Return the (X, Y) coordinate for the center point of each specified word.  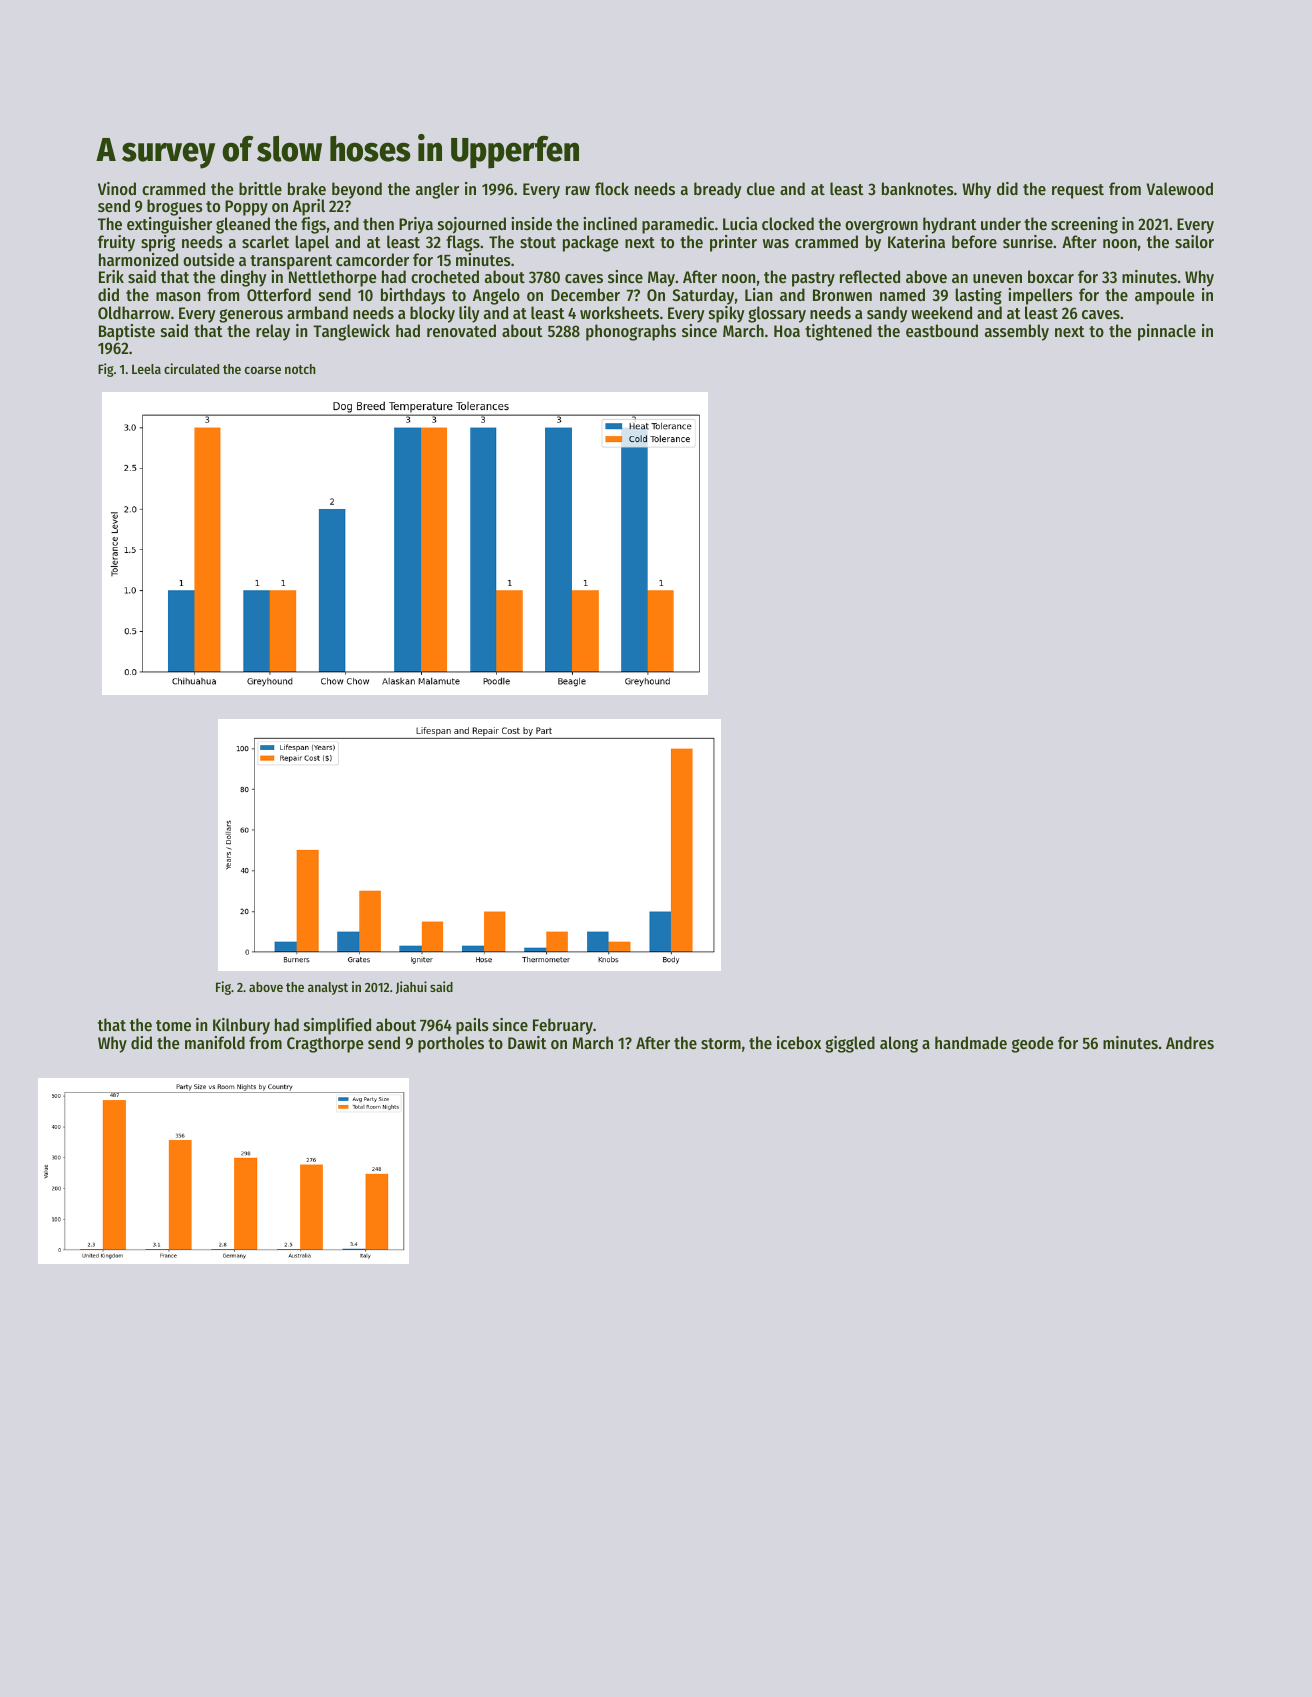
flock (612, 188)
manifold (215, 1042)
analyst (328, 988)
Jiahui (411, 987)
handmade (971, 1042)
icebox (799, 1042)
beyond (357, 190)
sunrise (1028, 241)
